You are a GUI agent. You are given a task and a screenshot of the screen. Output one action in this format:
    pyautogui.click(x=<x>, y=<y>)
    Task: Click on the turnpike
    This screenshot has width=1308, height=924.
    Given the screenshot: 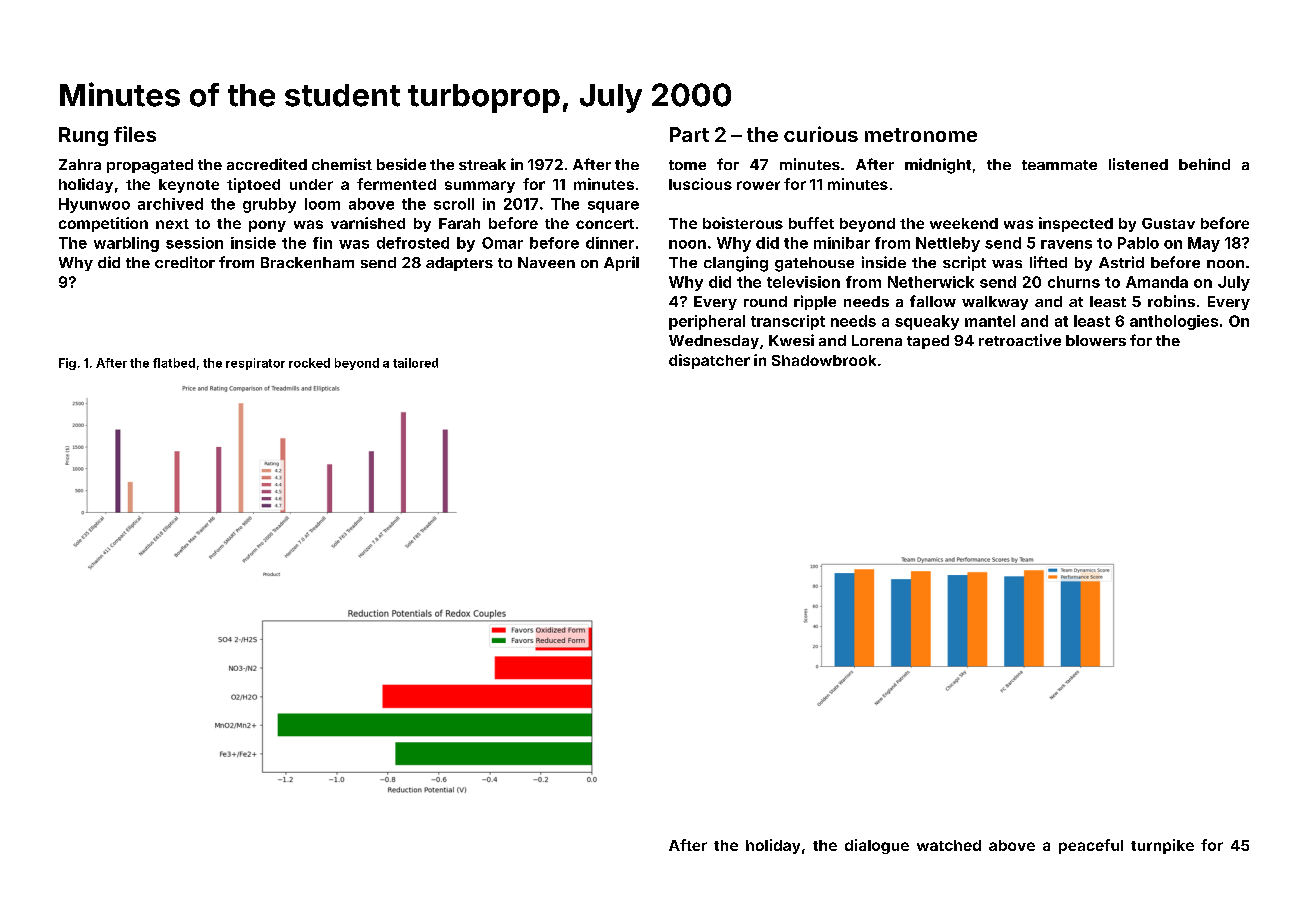 What is the action you would take?
    pyautogui.click(x=1162, y=846)
